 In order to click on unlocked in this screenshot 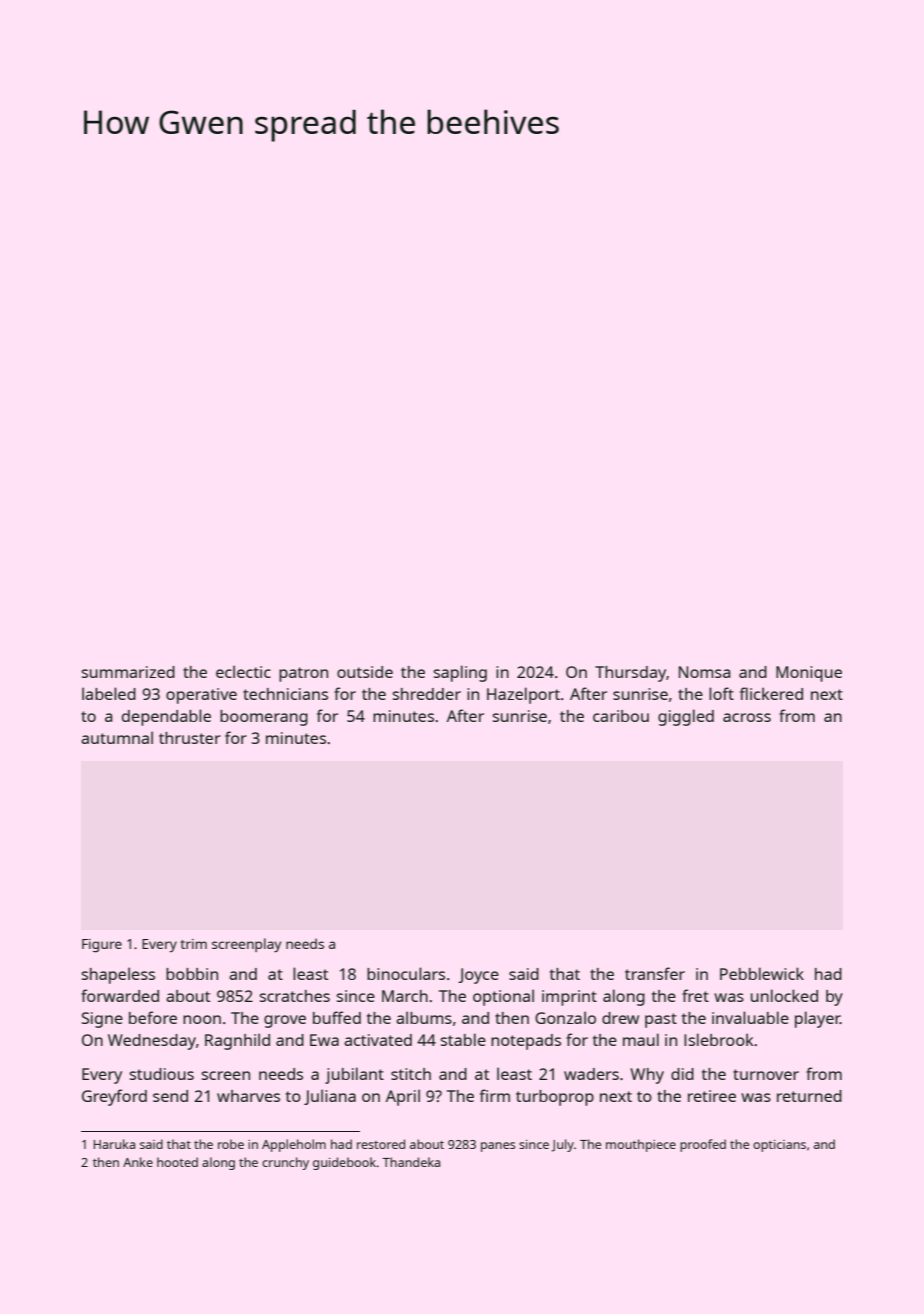, I will do `click(784, 995)`.
